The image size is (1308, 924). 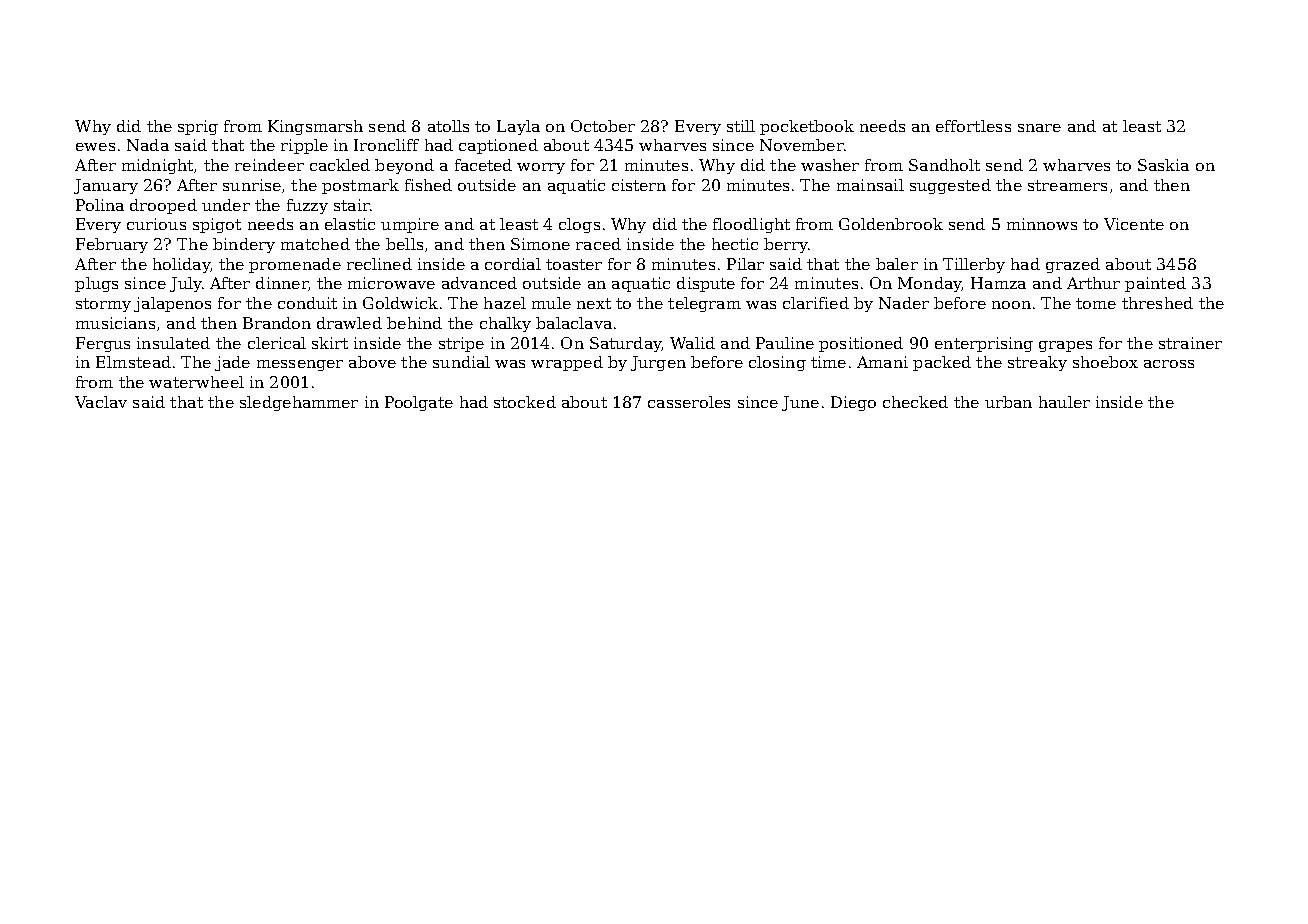 What do you see at coordinates (299, 403) in the image?
I see `sledgehammer` at bounding box center [299, 403].
